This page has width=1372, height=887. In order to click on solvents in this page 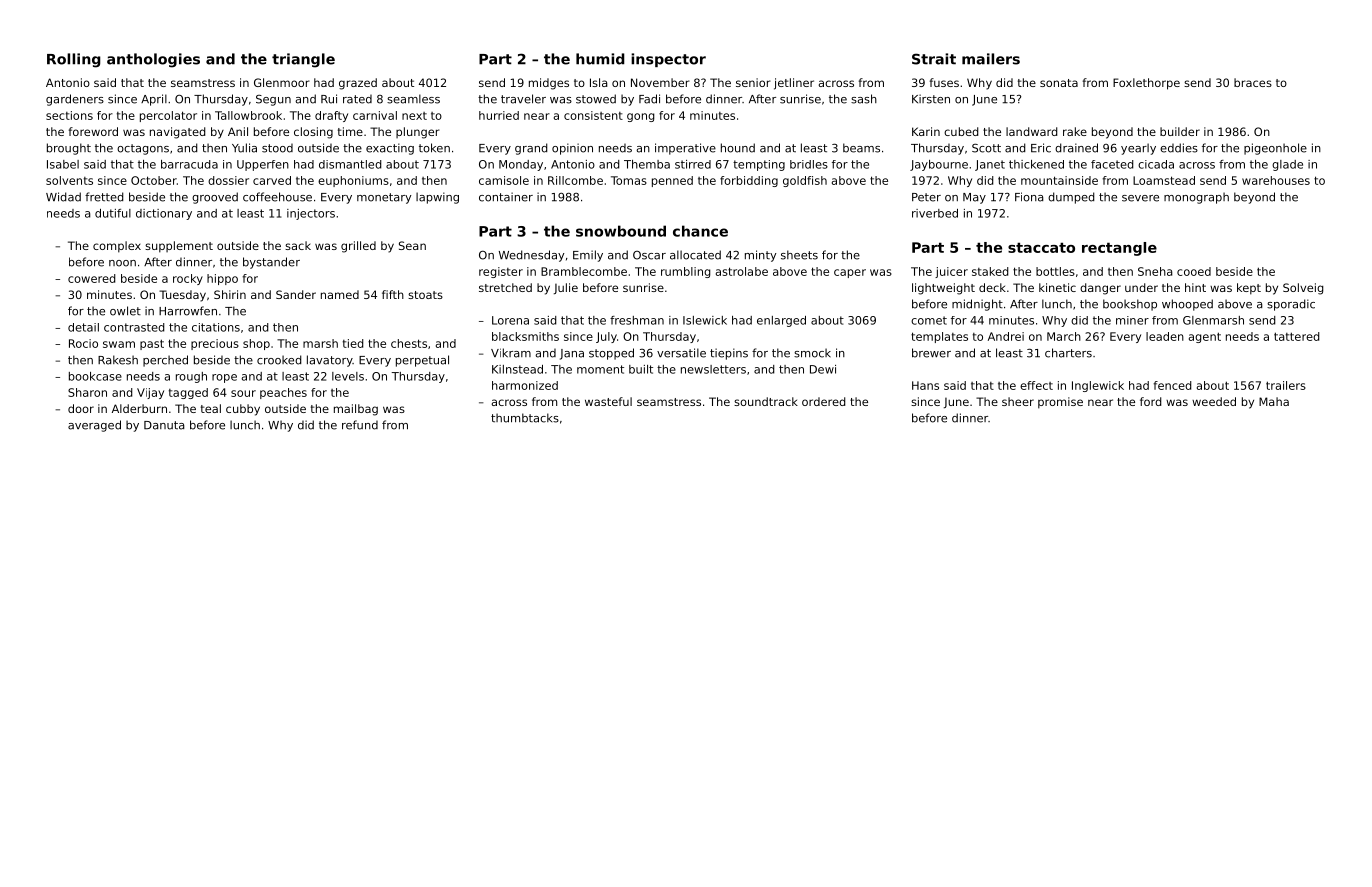, I will do `click(69, 180)`.
